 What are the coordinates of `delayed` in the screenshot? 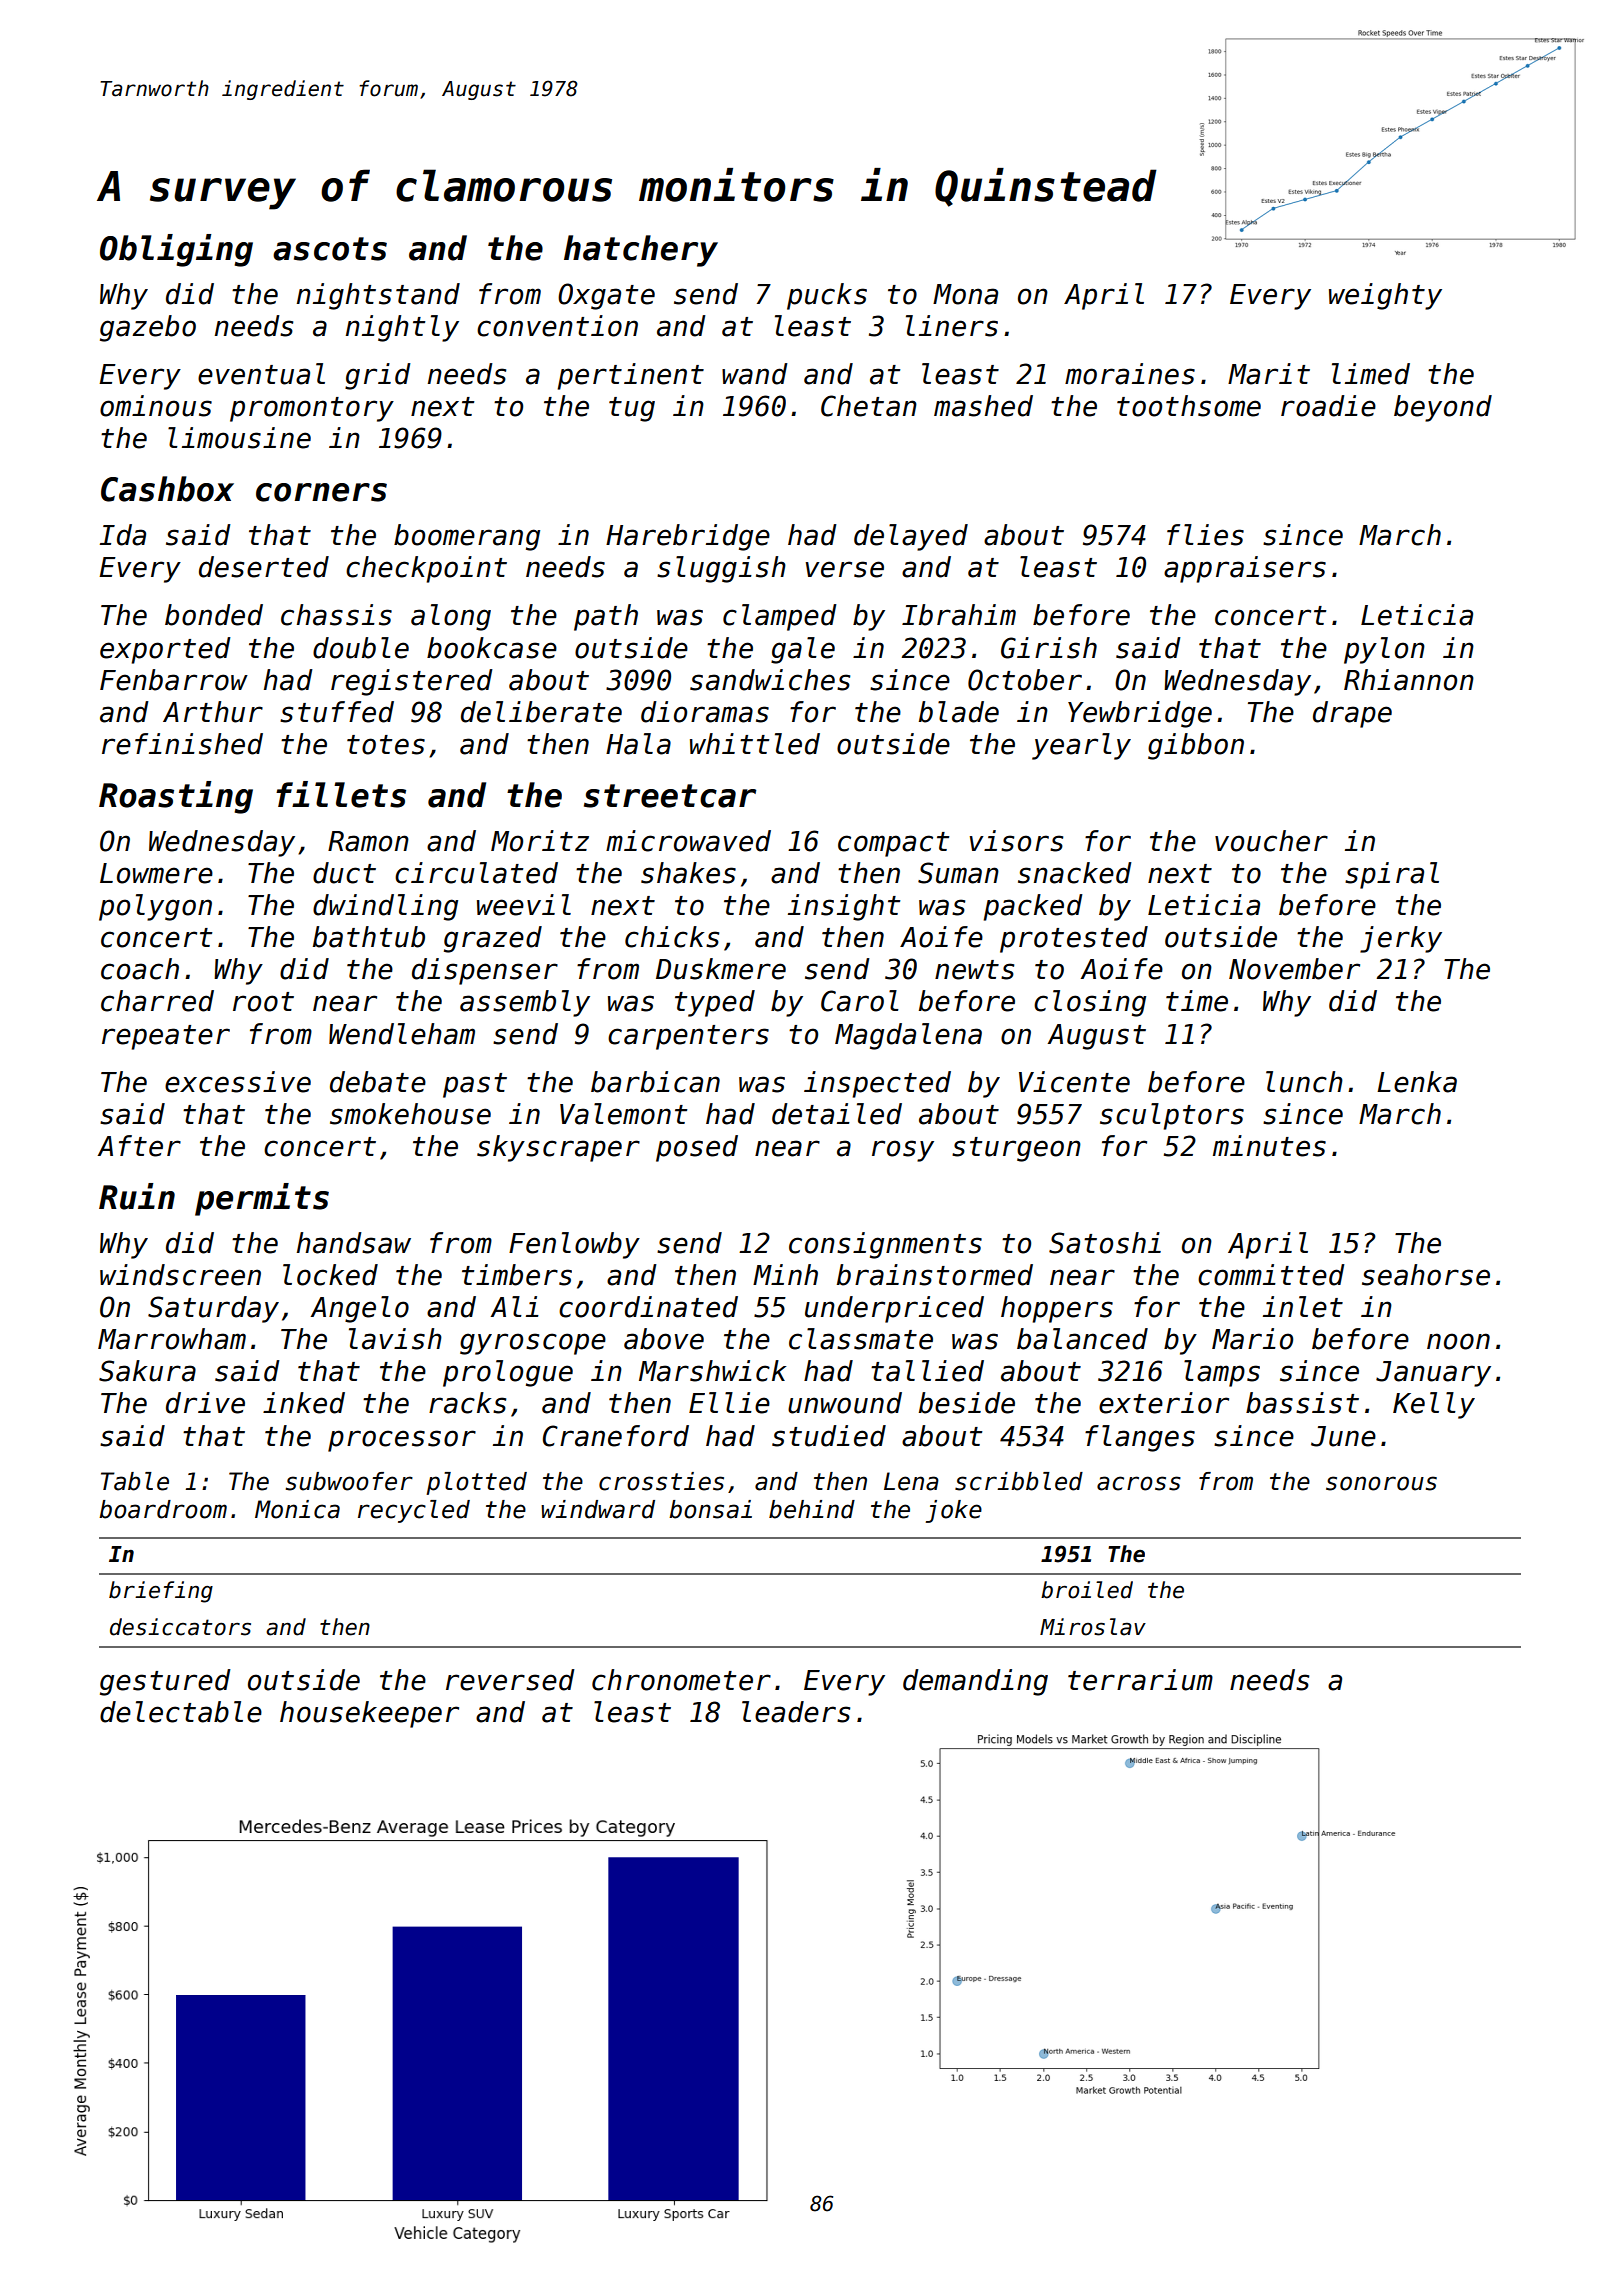 It's located at (911, 537).
